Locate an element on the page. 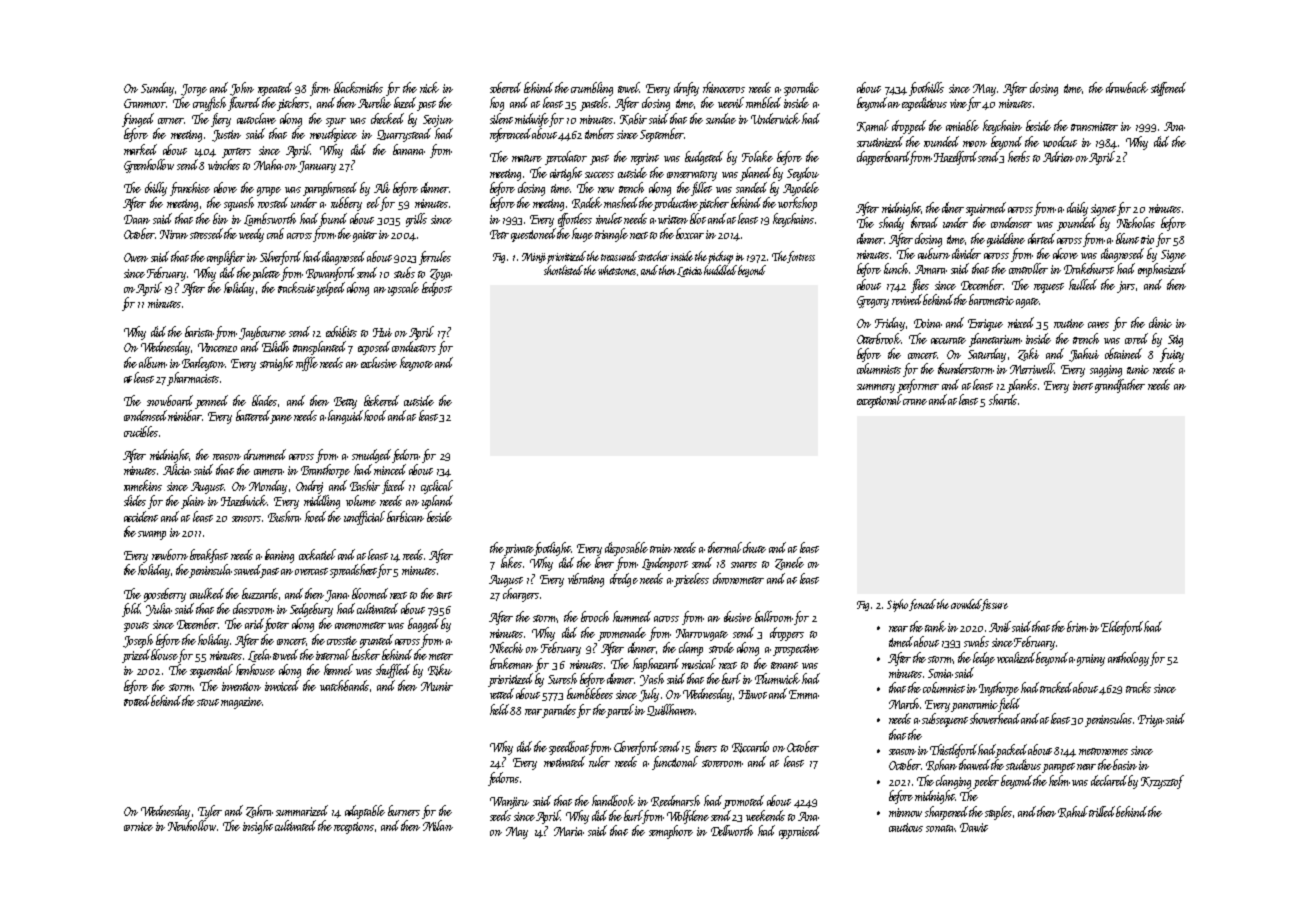 Image resolution: width=1308 pixels, height=924 pixels. grandfather is located at coordinates (1120, 386).
